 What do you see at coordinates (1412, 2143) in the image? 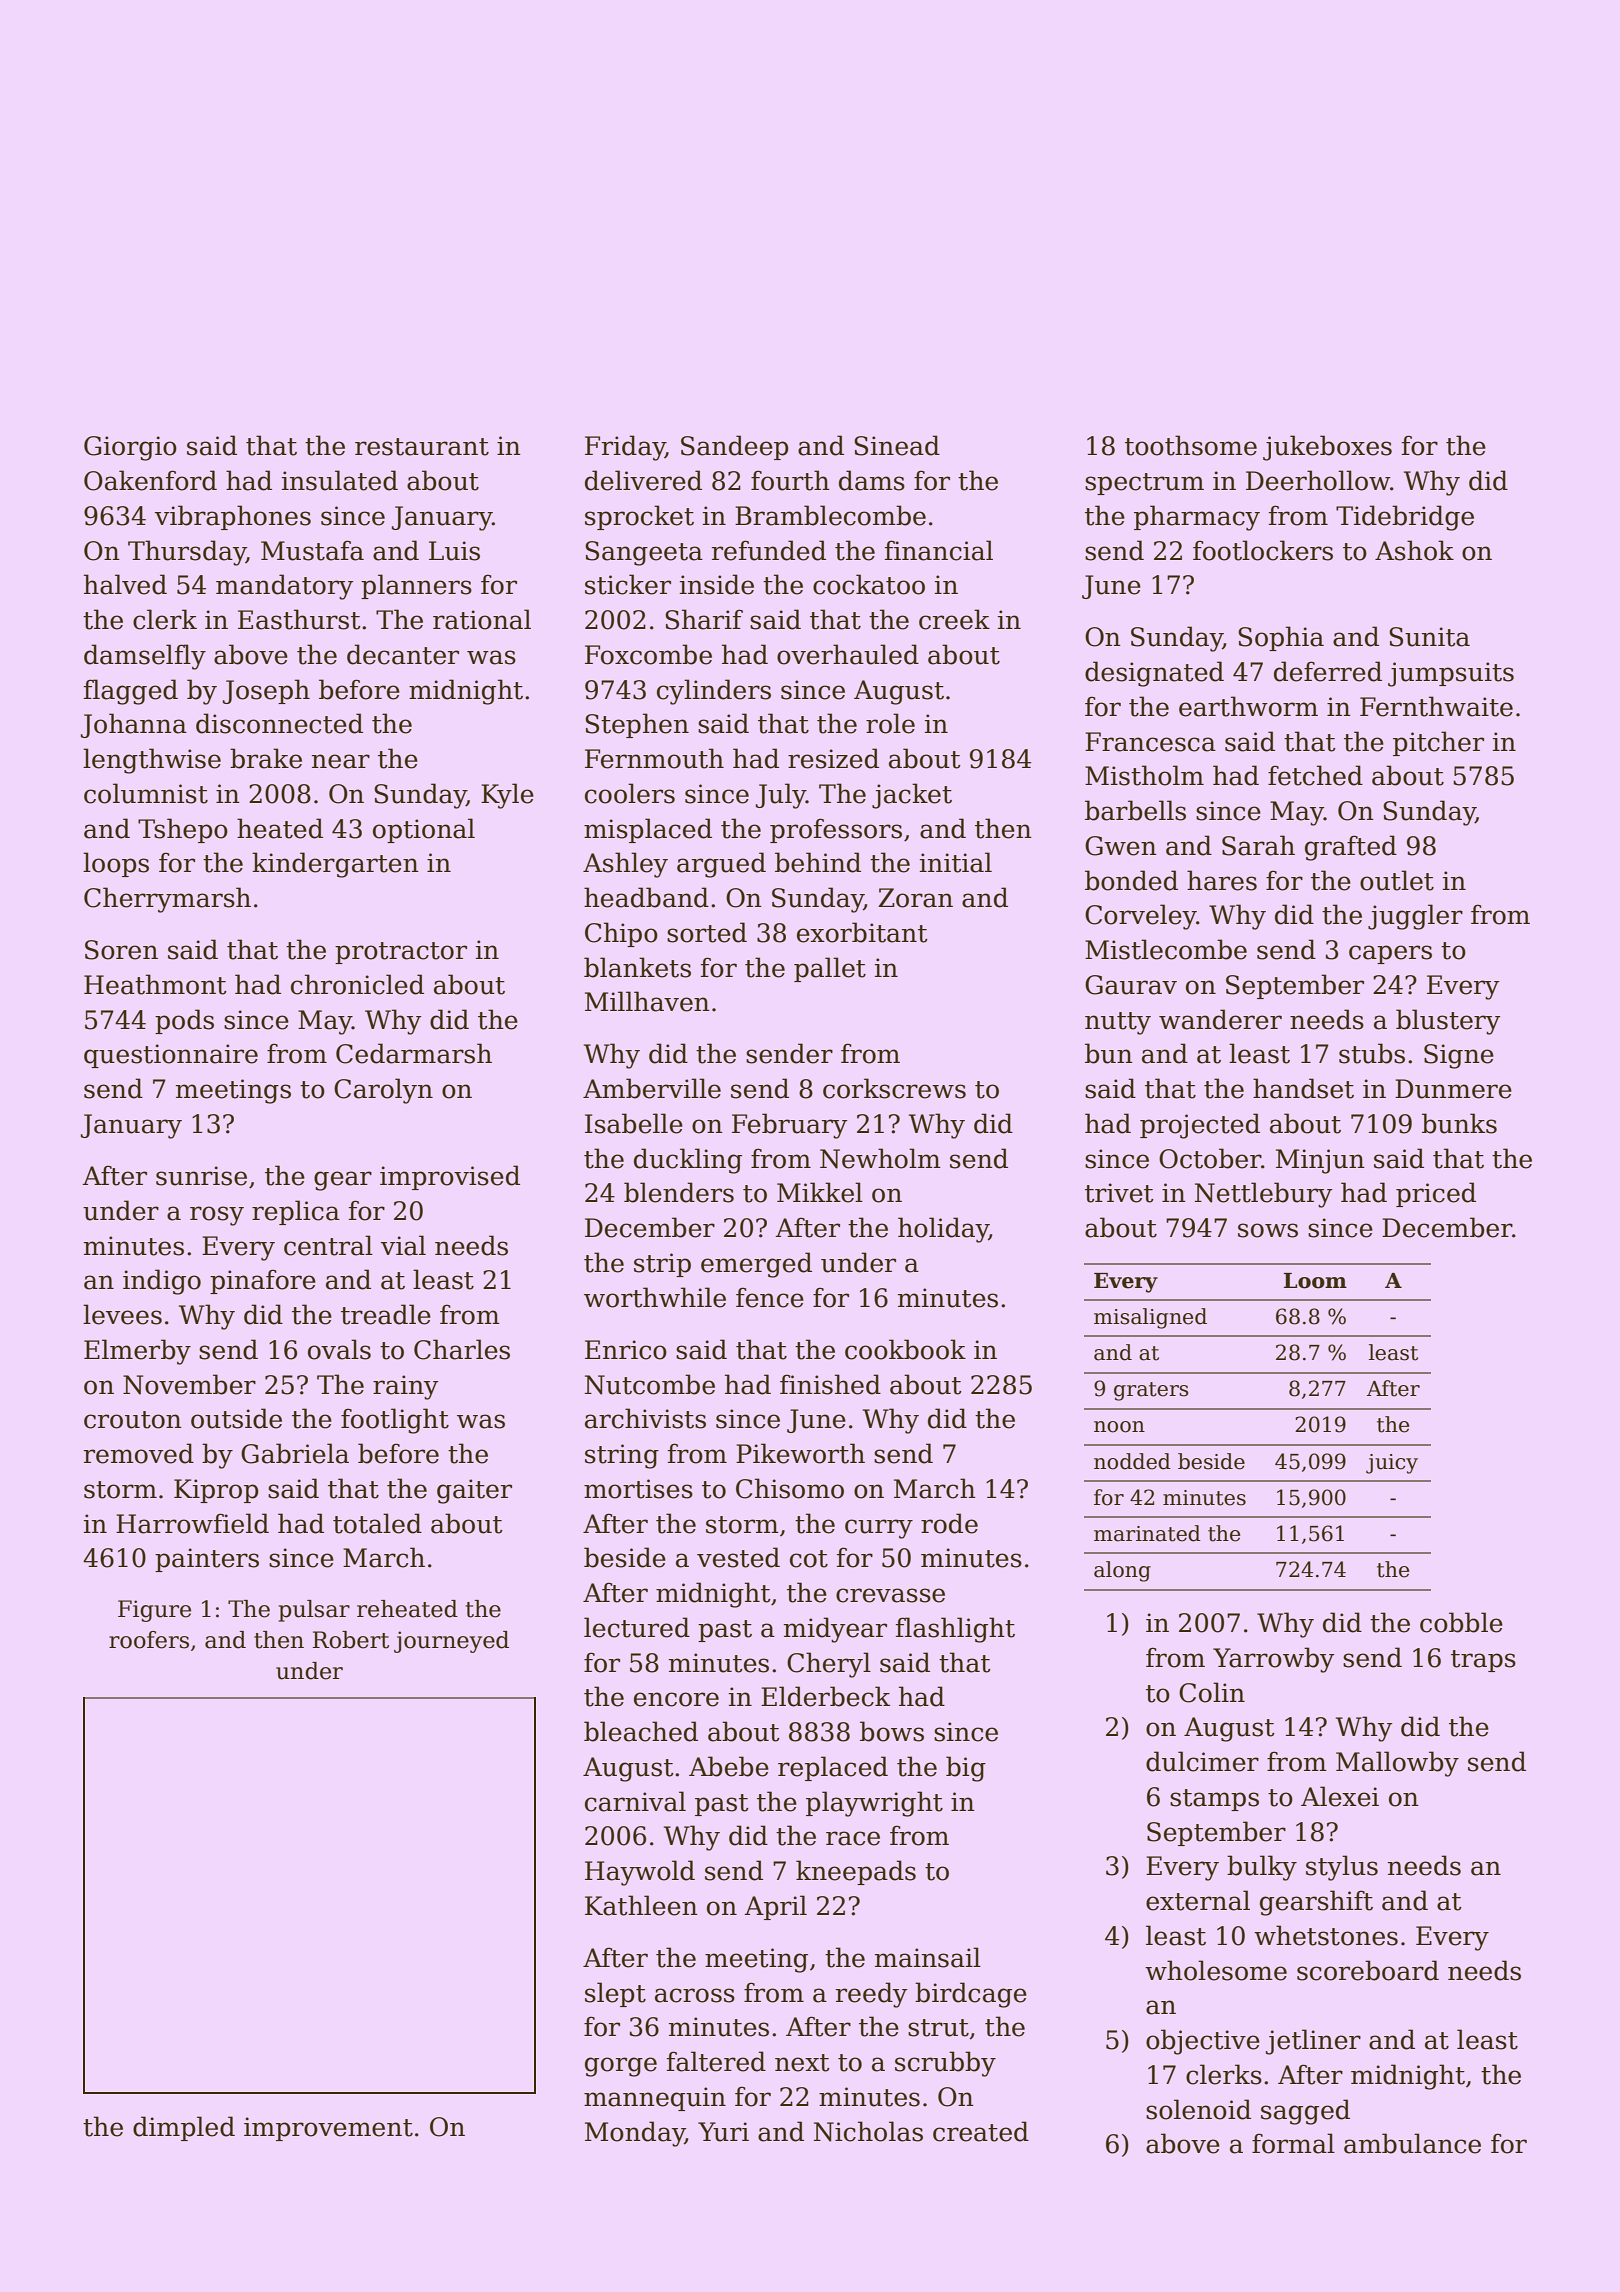
I see `ambulance` at bounding box center [1412, 2143].
